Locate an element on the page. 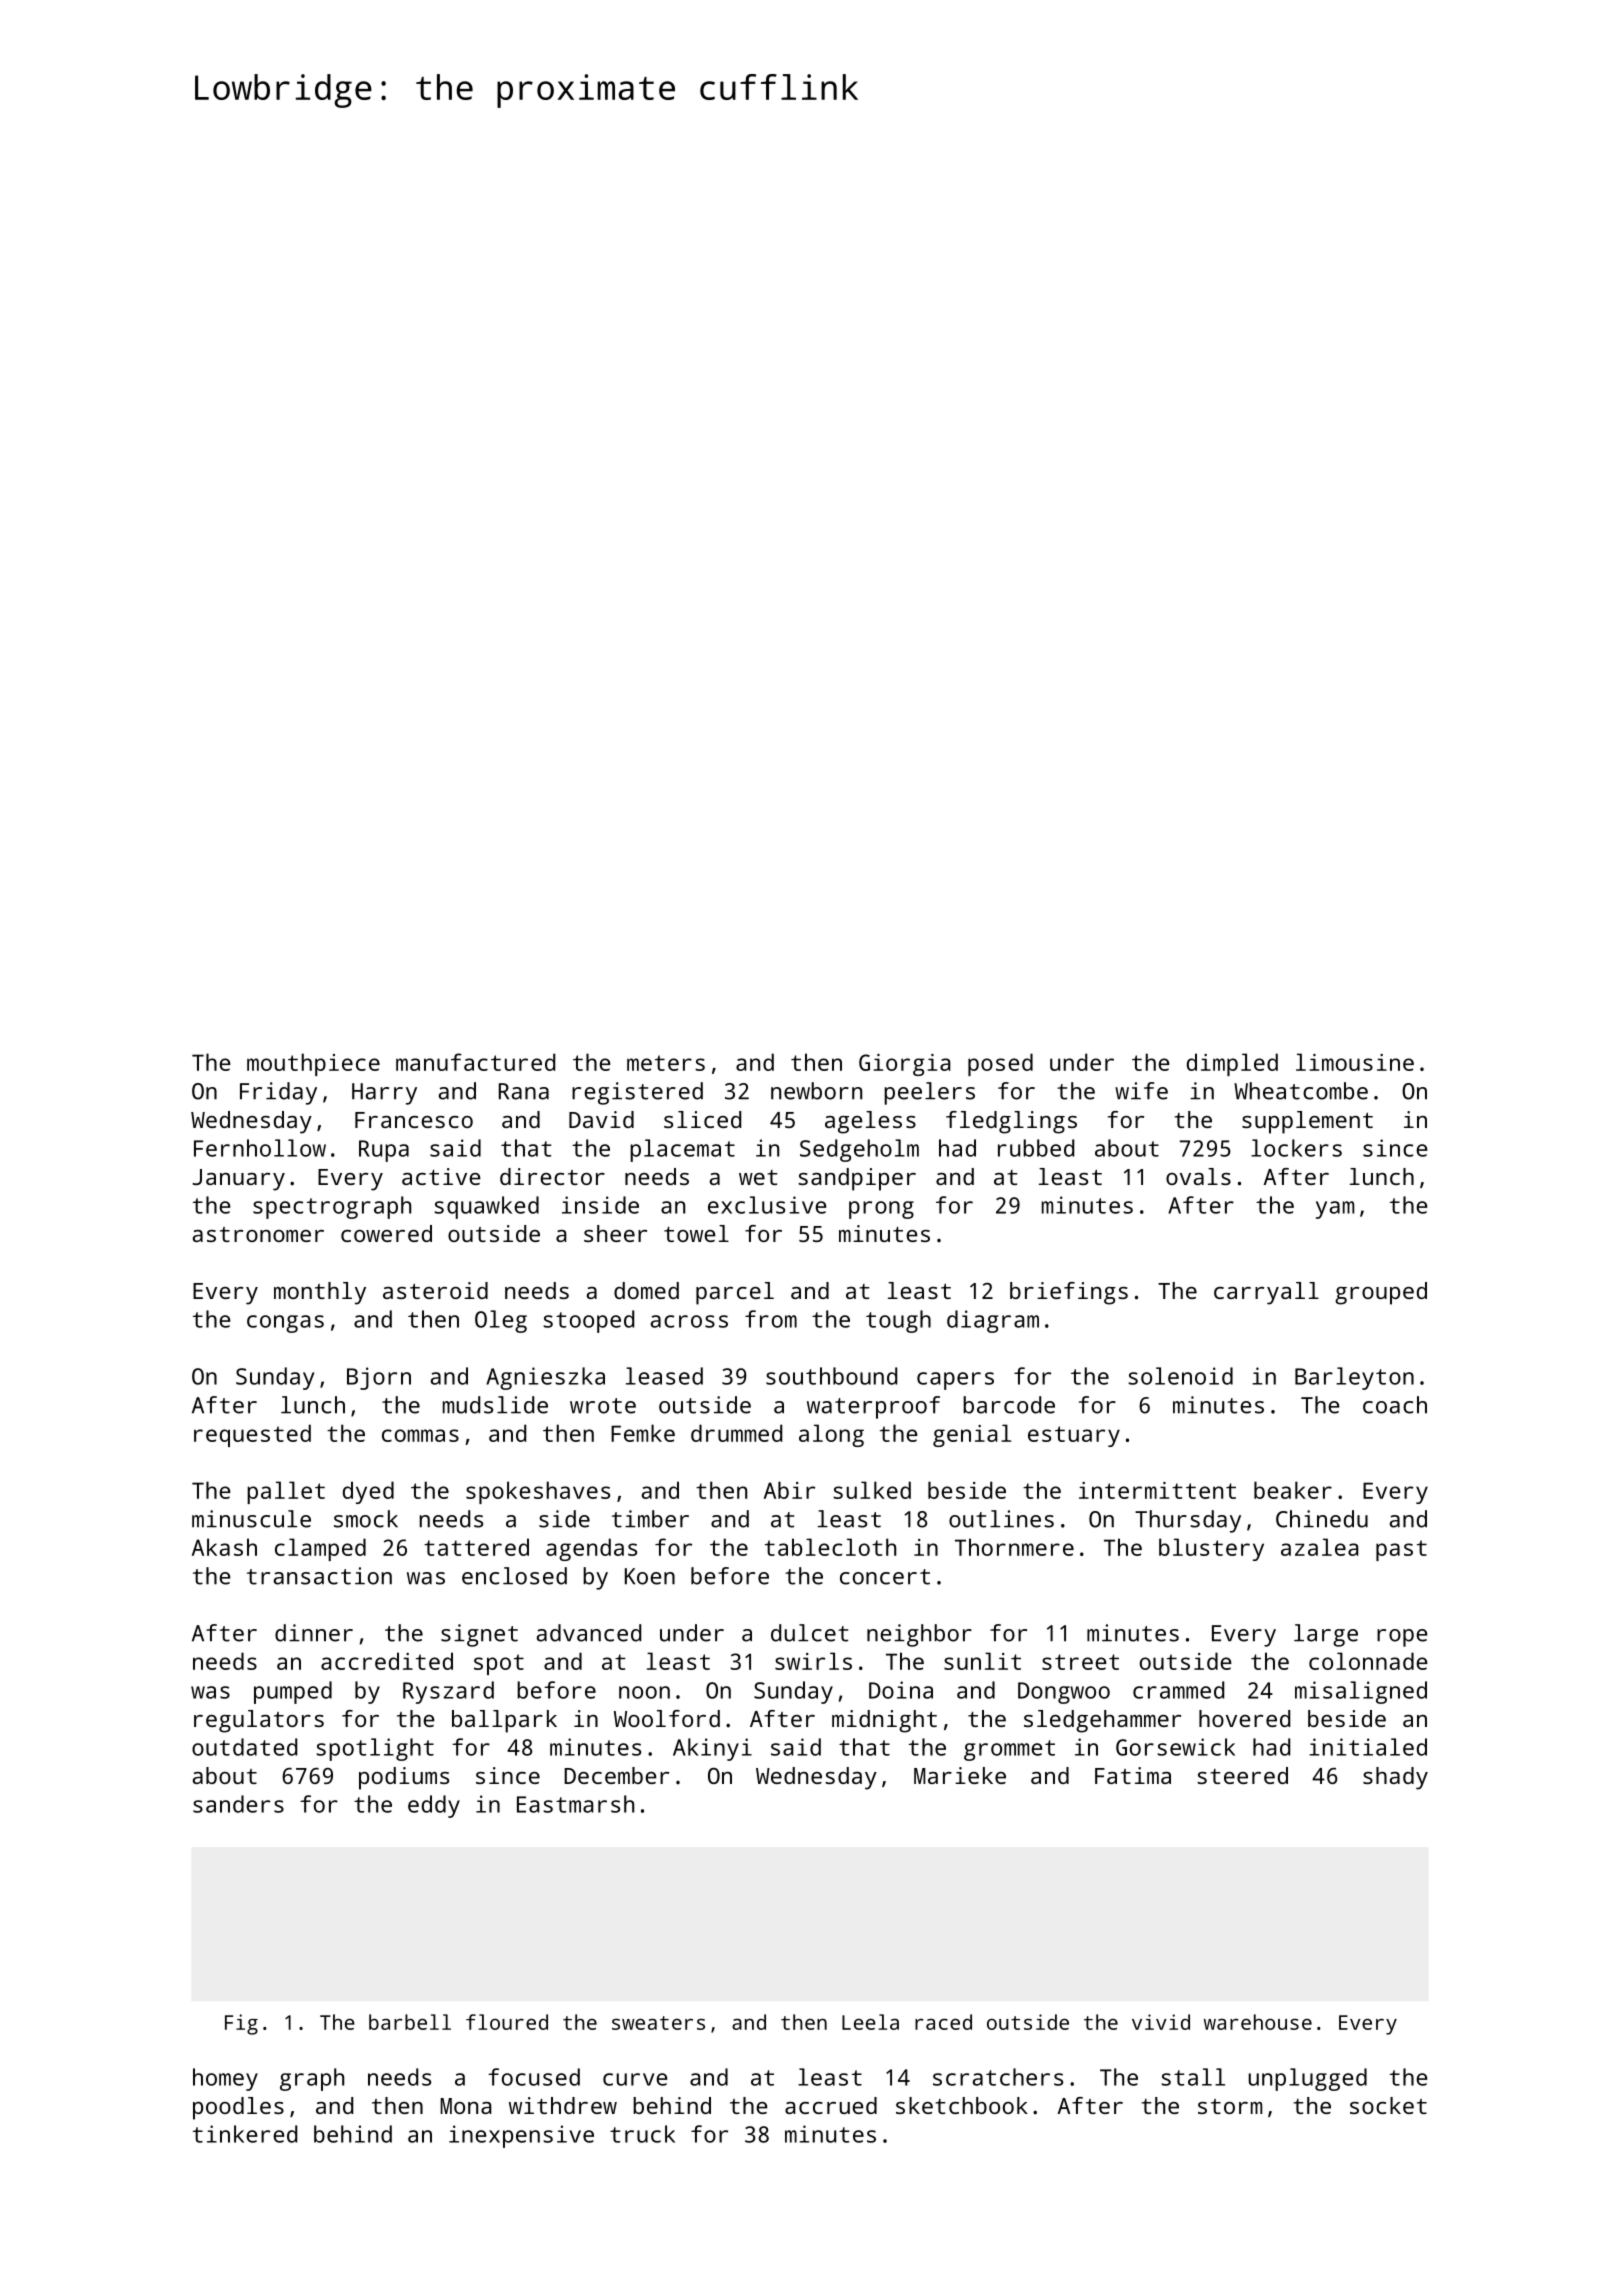 The image size is (1620, 2292). newborn is located at coordinates (816, 1091).
